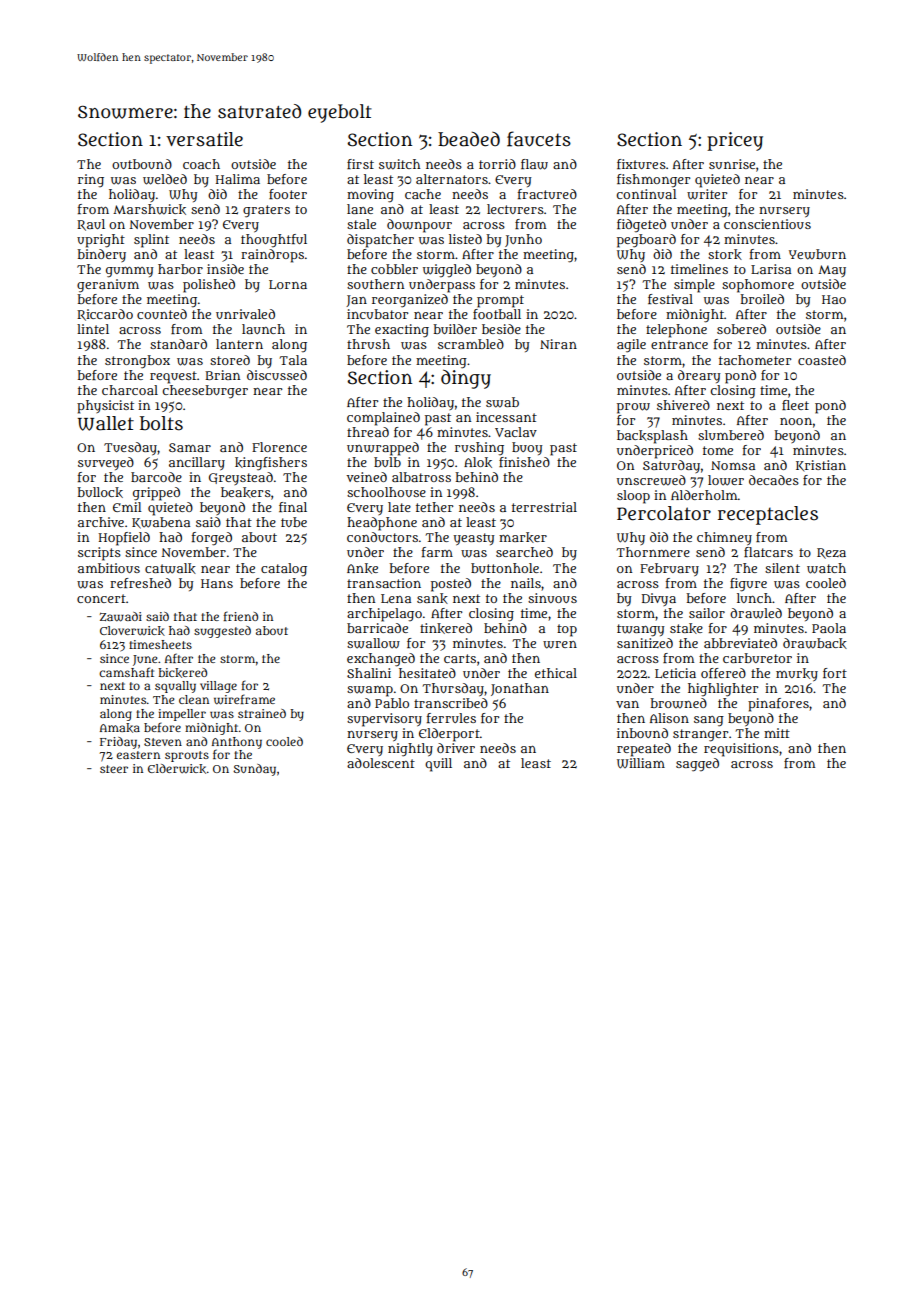 Image resolution: width=924 pixels, height=1308 pixels. Describe the element at coordinates (699, 376) in the image. I see `dreary` at that location.
